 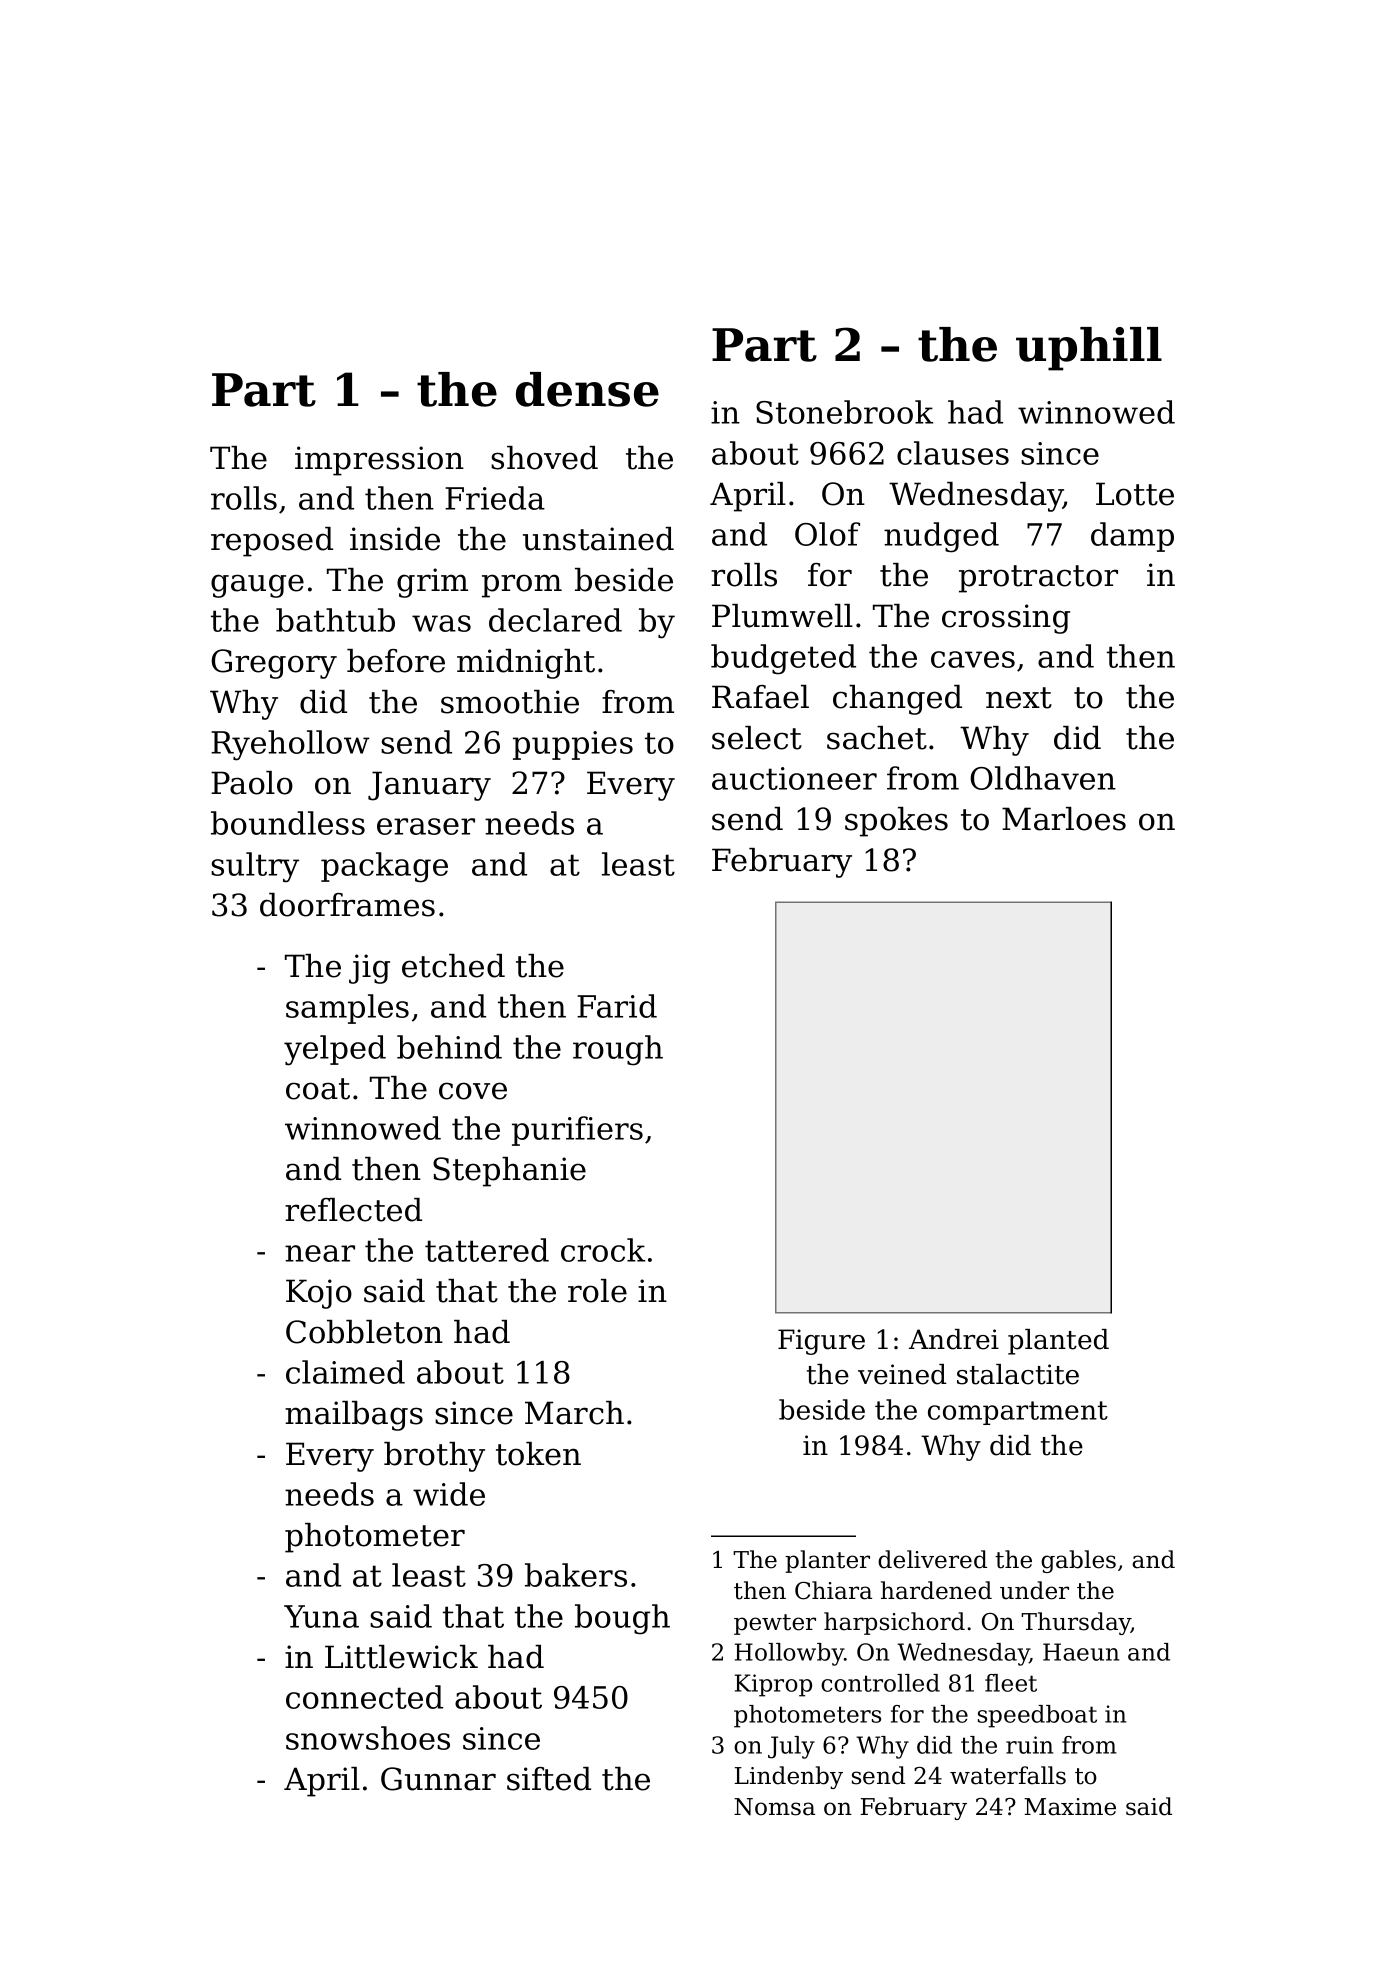 I want to click on coat, so click(x=318, y=1089).
